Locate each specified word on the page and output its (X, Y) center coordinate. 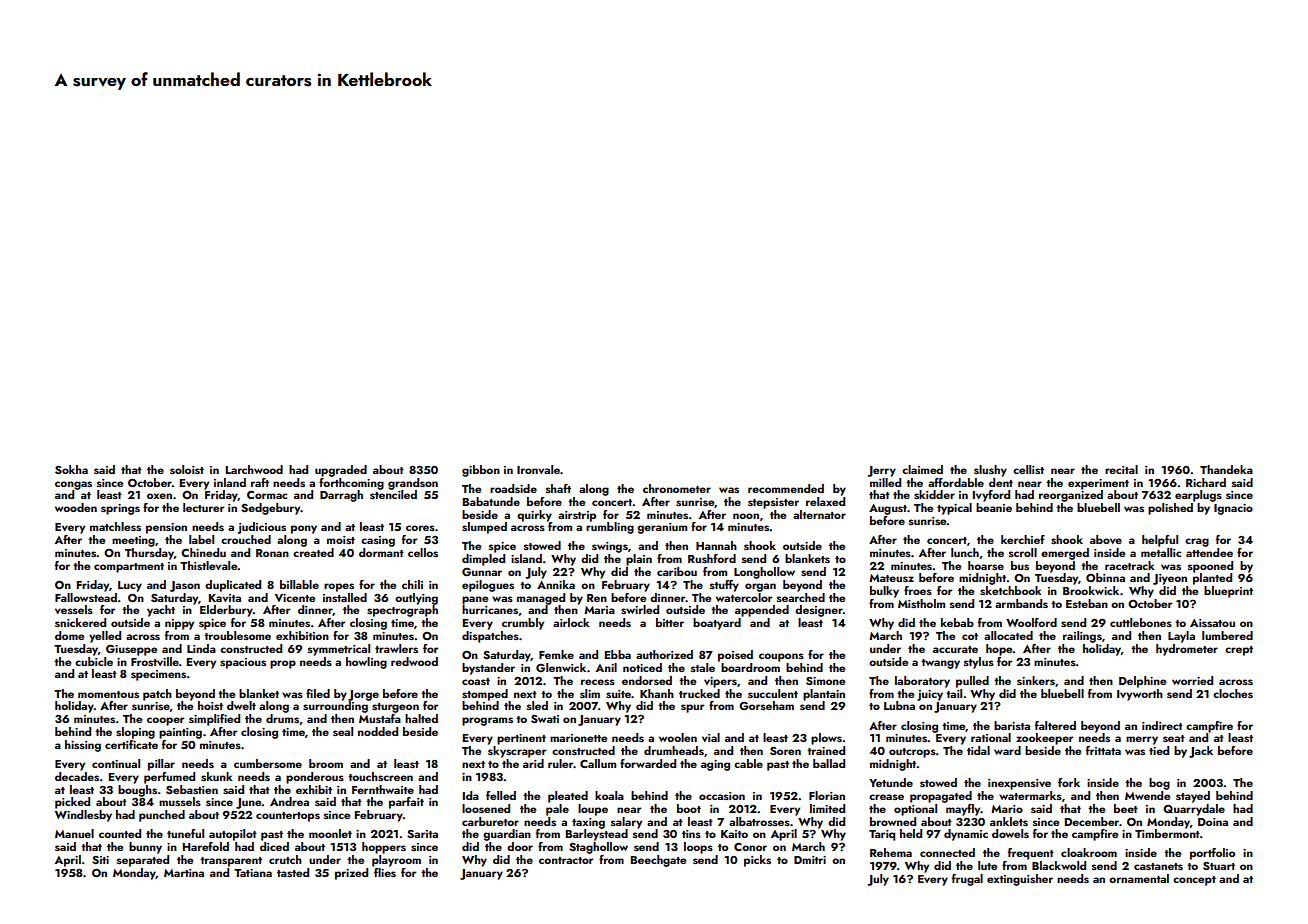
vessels (74, 609)
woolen (678, 737)
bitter (670, 622)
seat (1174, 738)
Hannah (716, 545)
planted (1212, 579)
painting (180, 733)
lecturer (203, 507)
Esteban (1087, 603)
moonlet (330, 833)
